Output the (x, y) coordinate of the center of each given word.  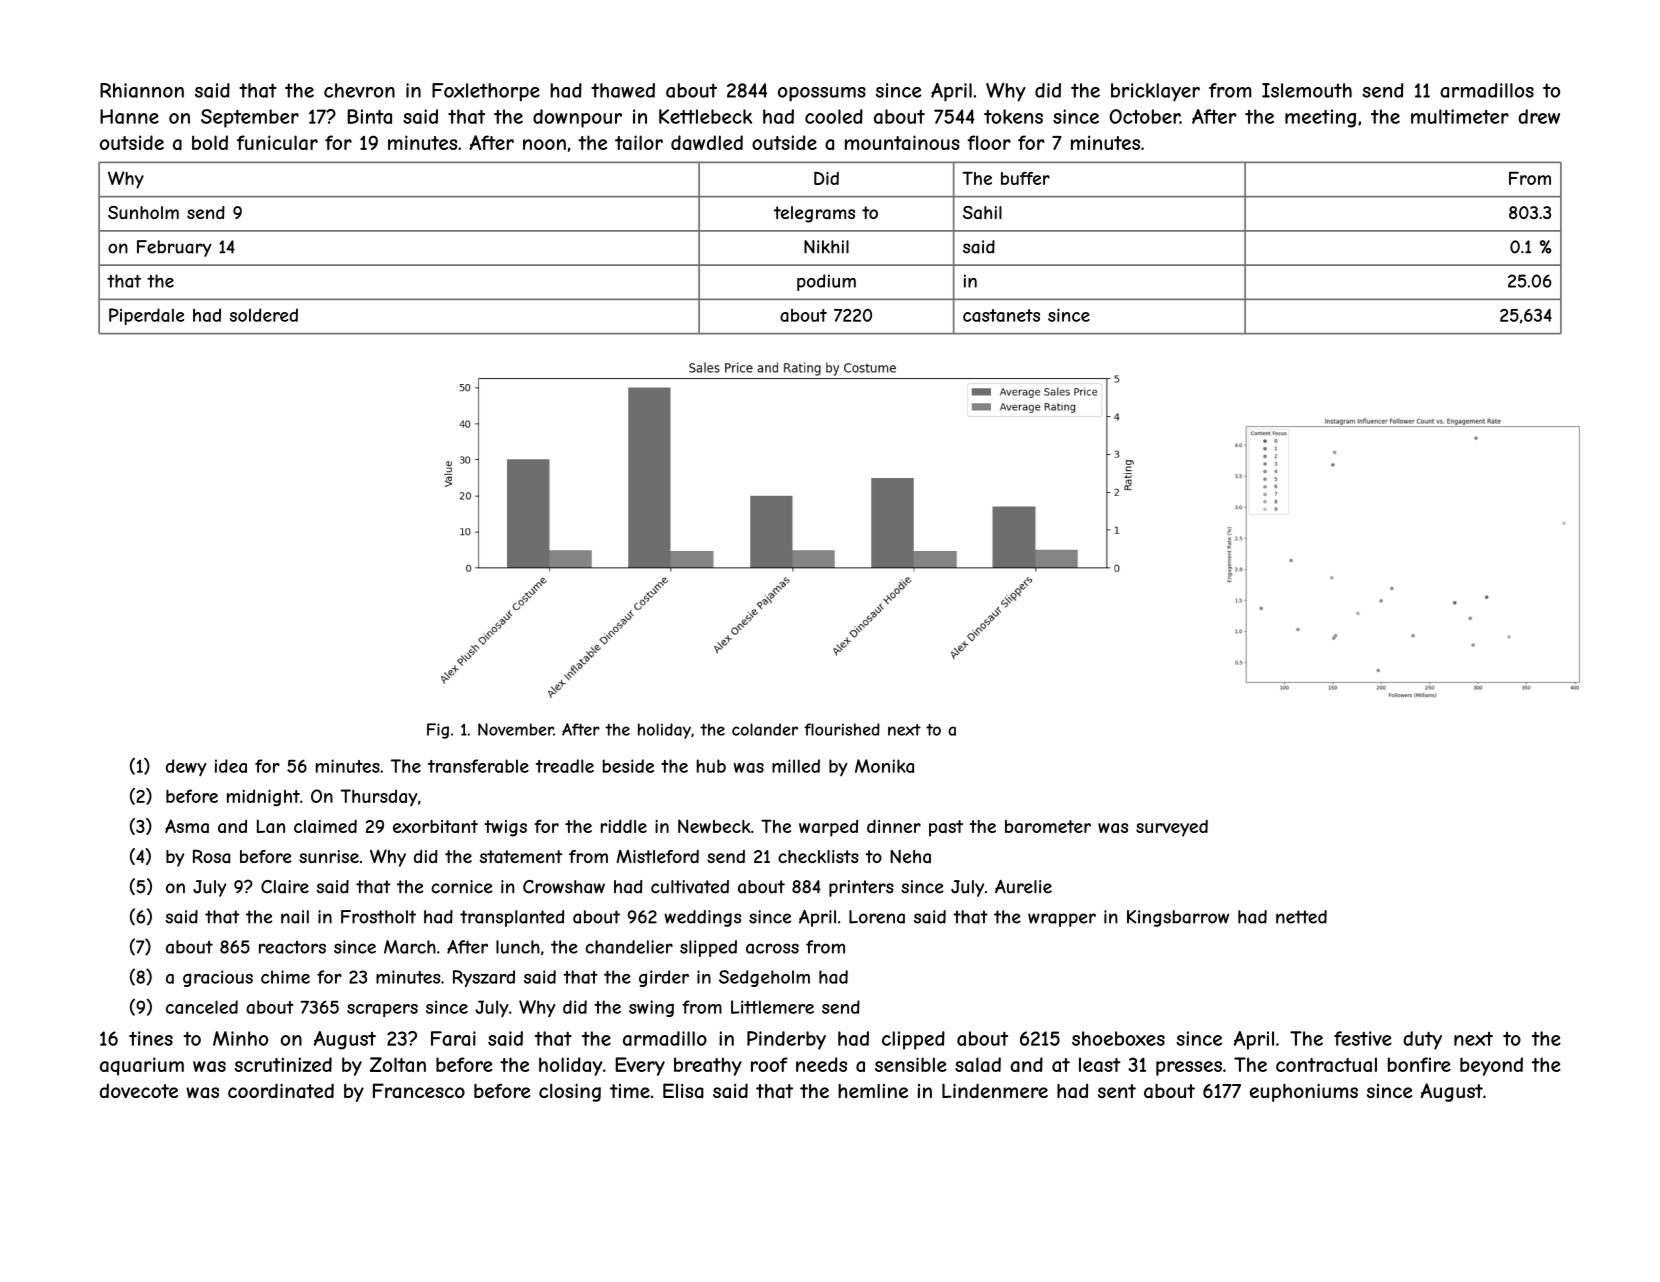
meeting (1320, 118)
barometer (1048, 826)
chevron (359, 90)
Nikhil (826, 247)
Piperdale (146, 316)
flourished (842, 729)
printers (861, 888)
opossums (822, 94)
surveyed (1172, 828)
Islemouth (1307, 90)
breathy (708, 1066)
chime (285, 977)
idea (231, 766)
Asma (187, 826)
